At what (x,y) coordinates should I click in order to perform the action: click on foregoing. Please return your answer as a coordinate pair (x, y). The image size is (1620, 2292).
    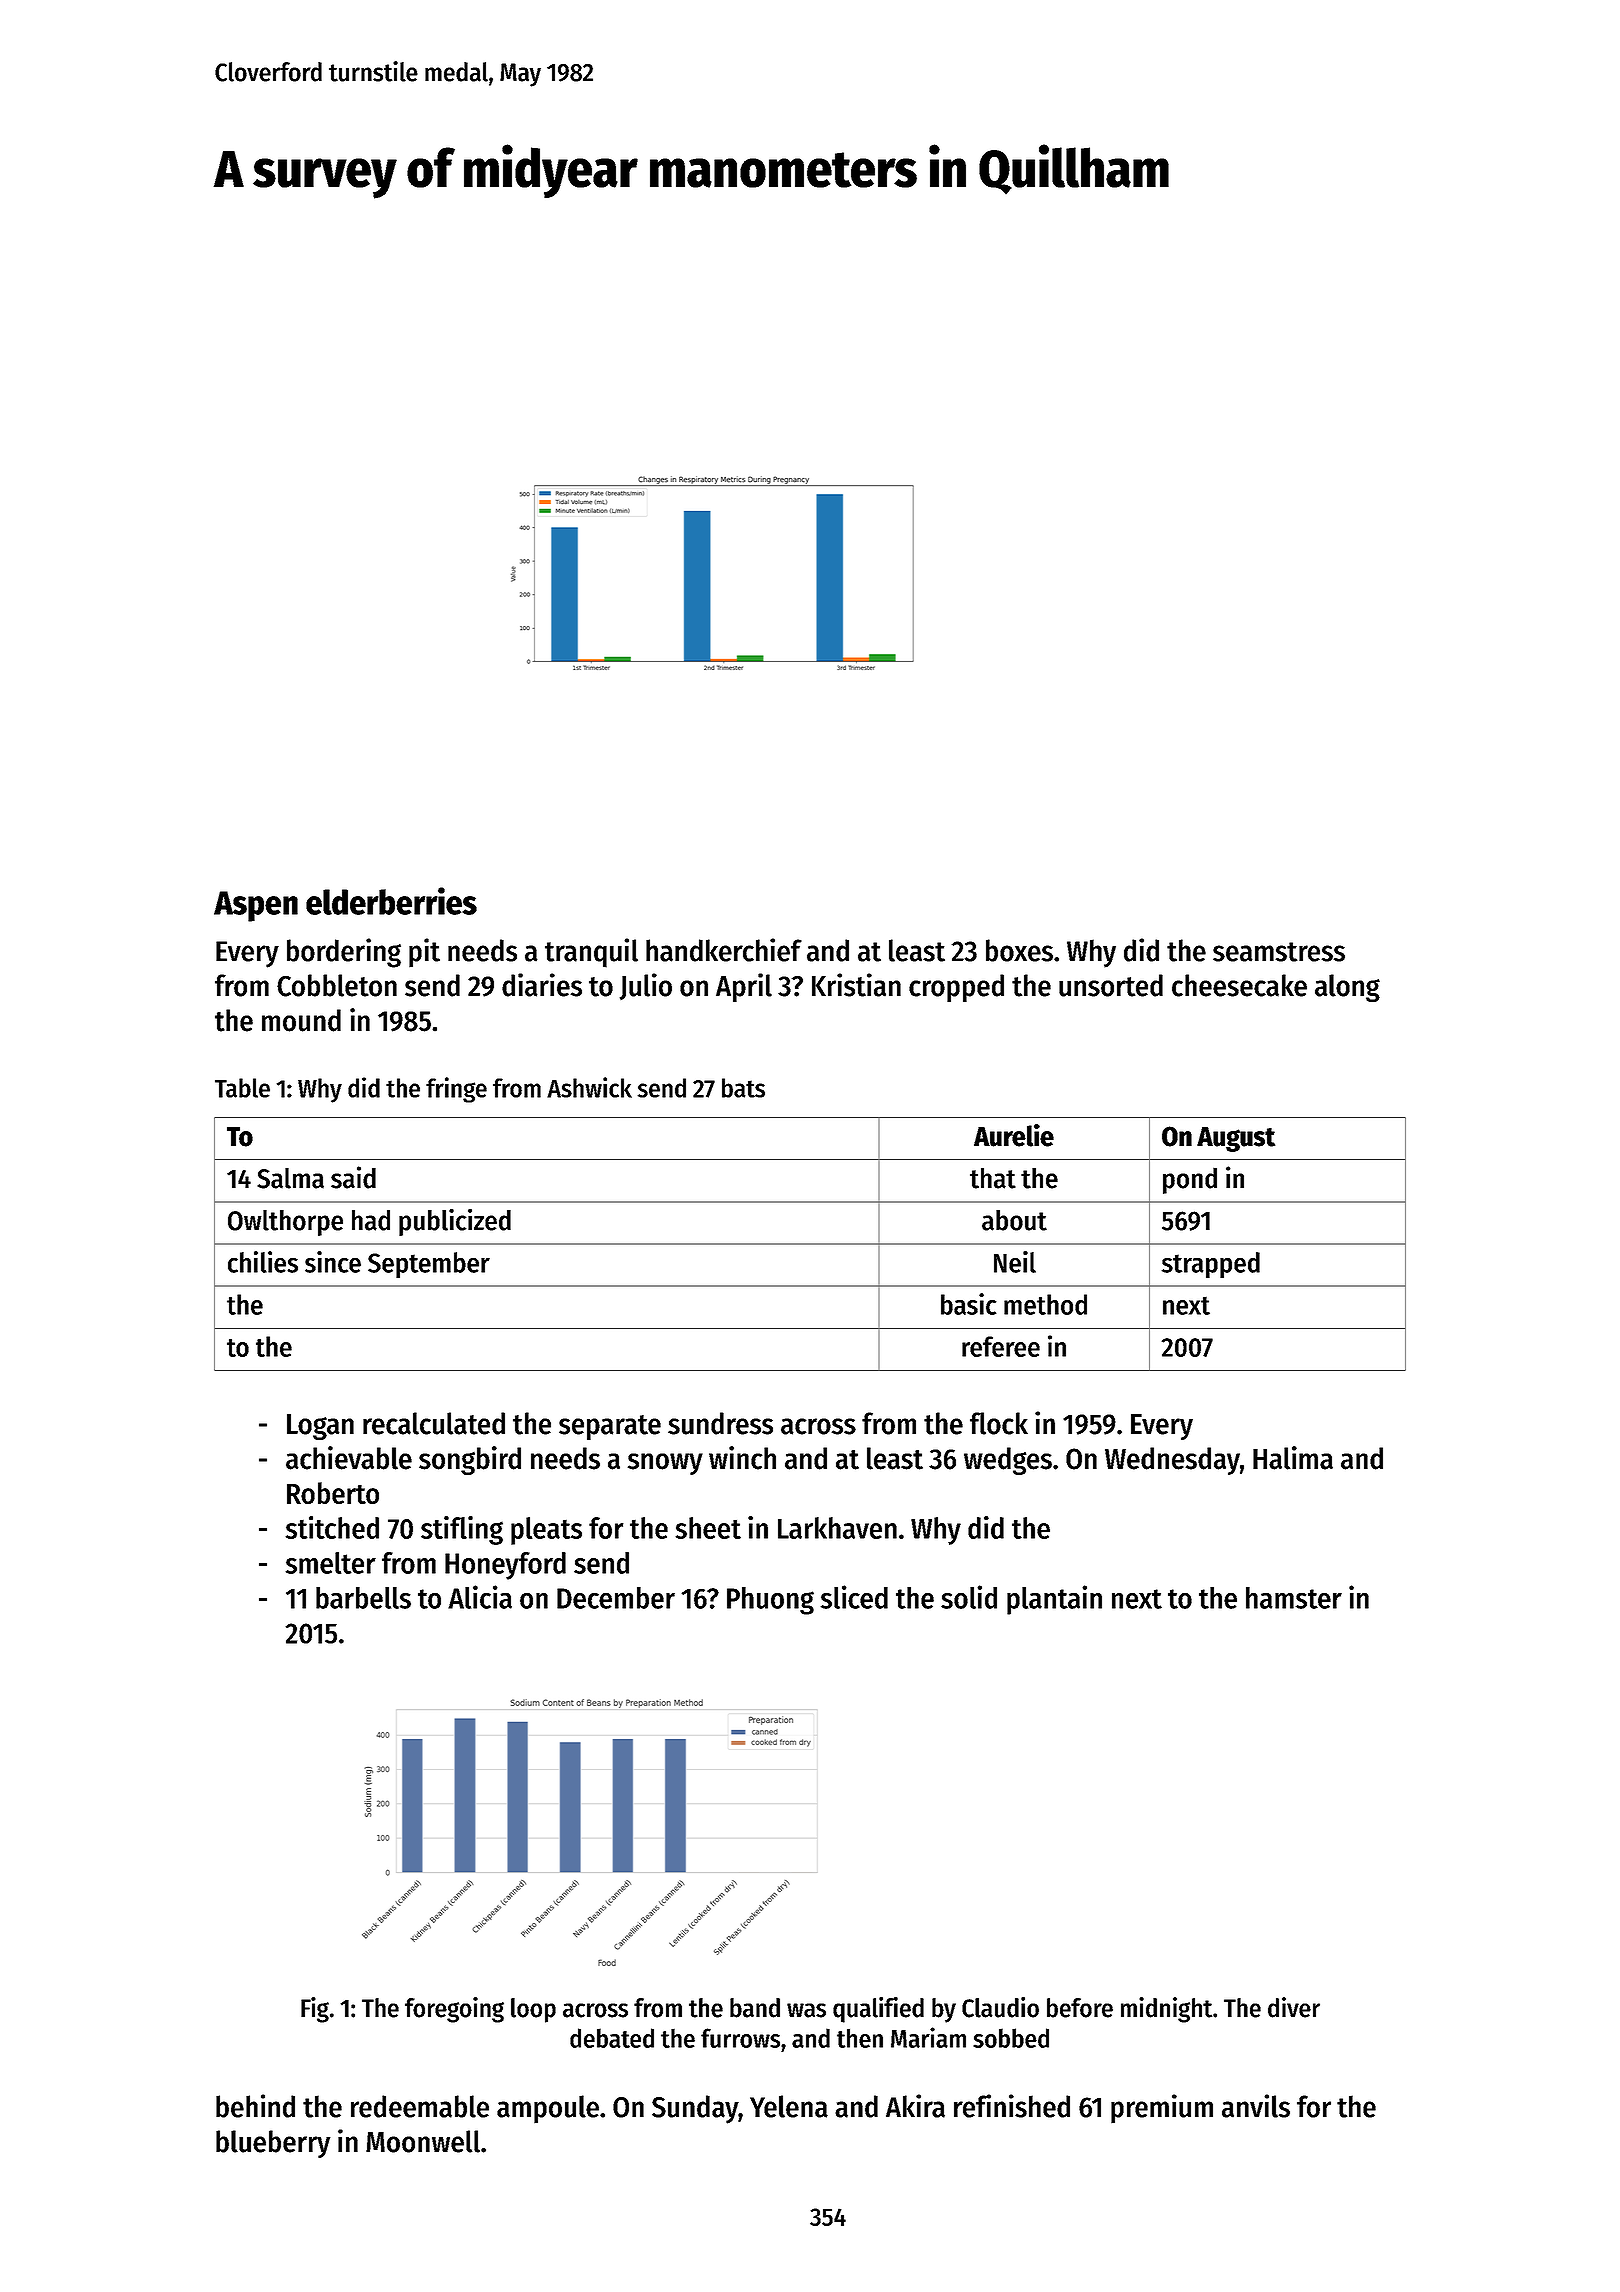
    Looking at the image, I should click on (454, 2010).
